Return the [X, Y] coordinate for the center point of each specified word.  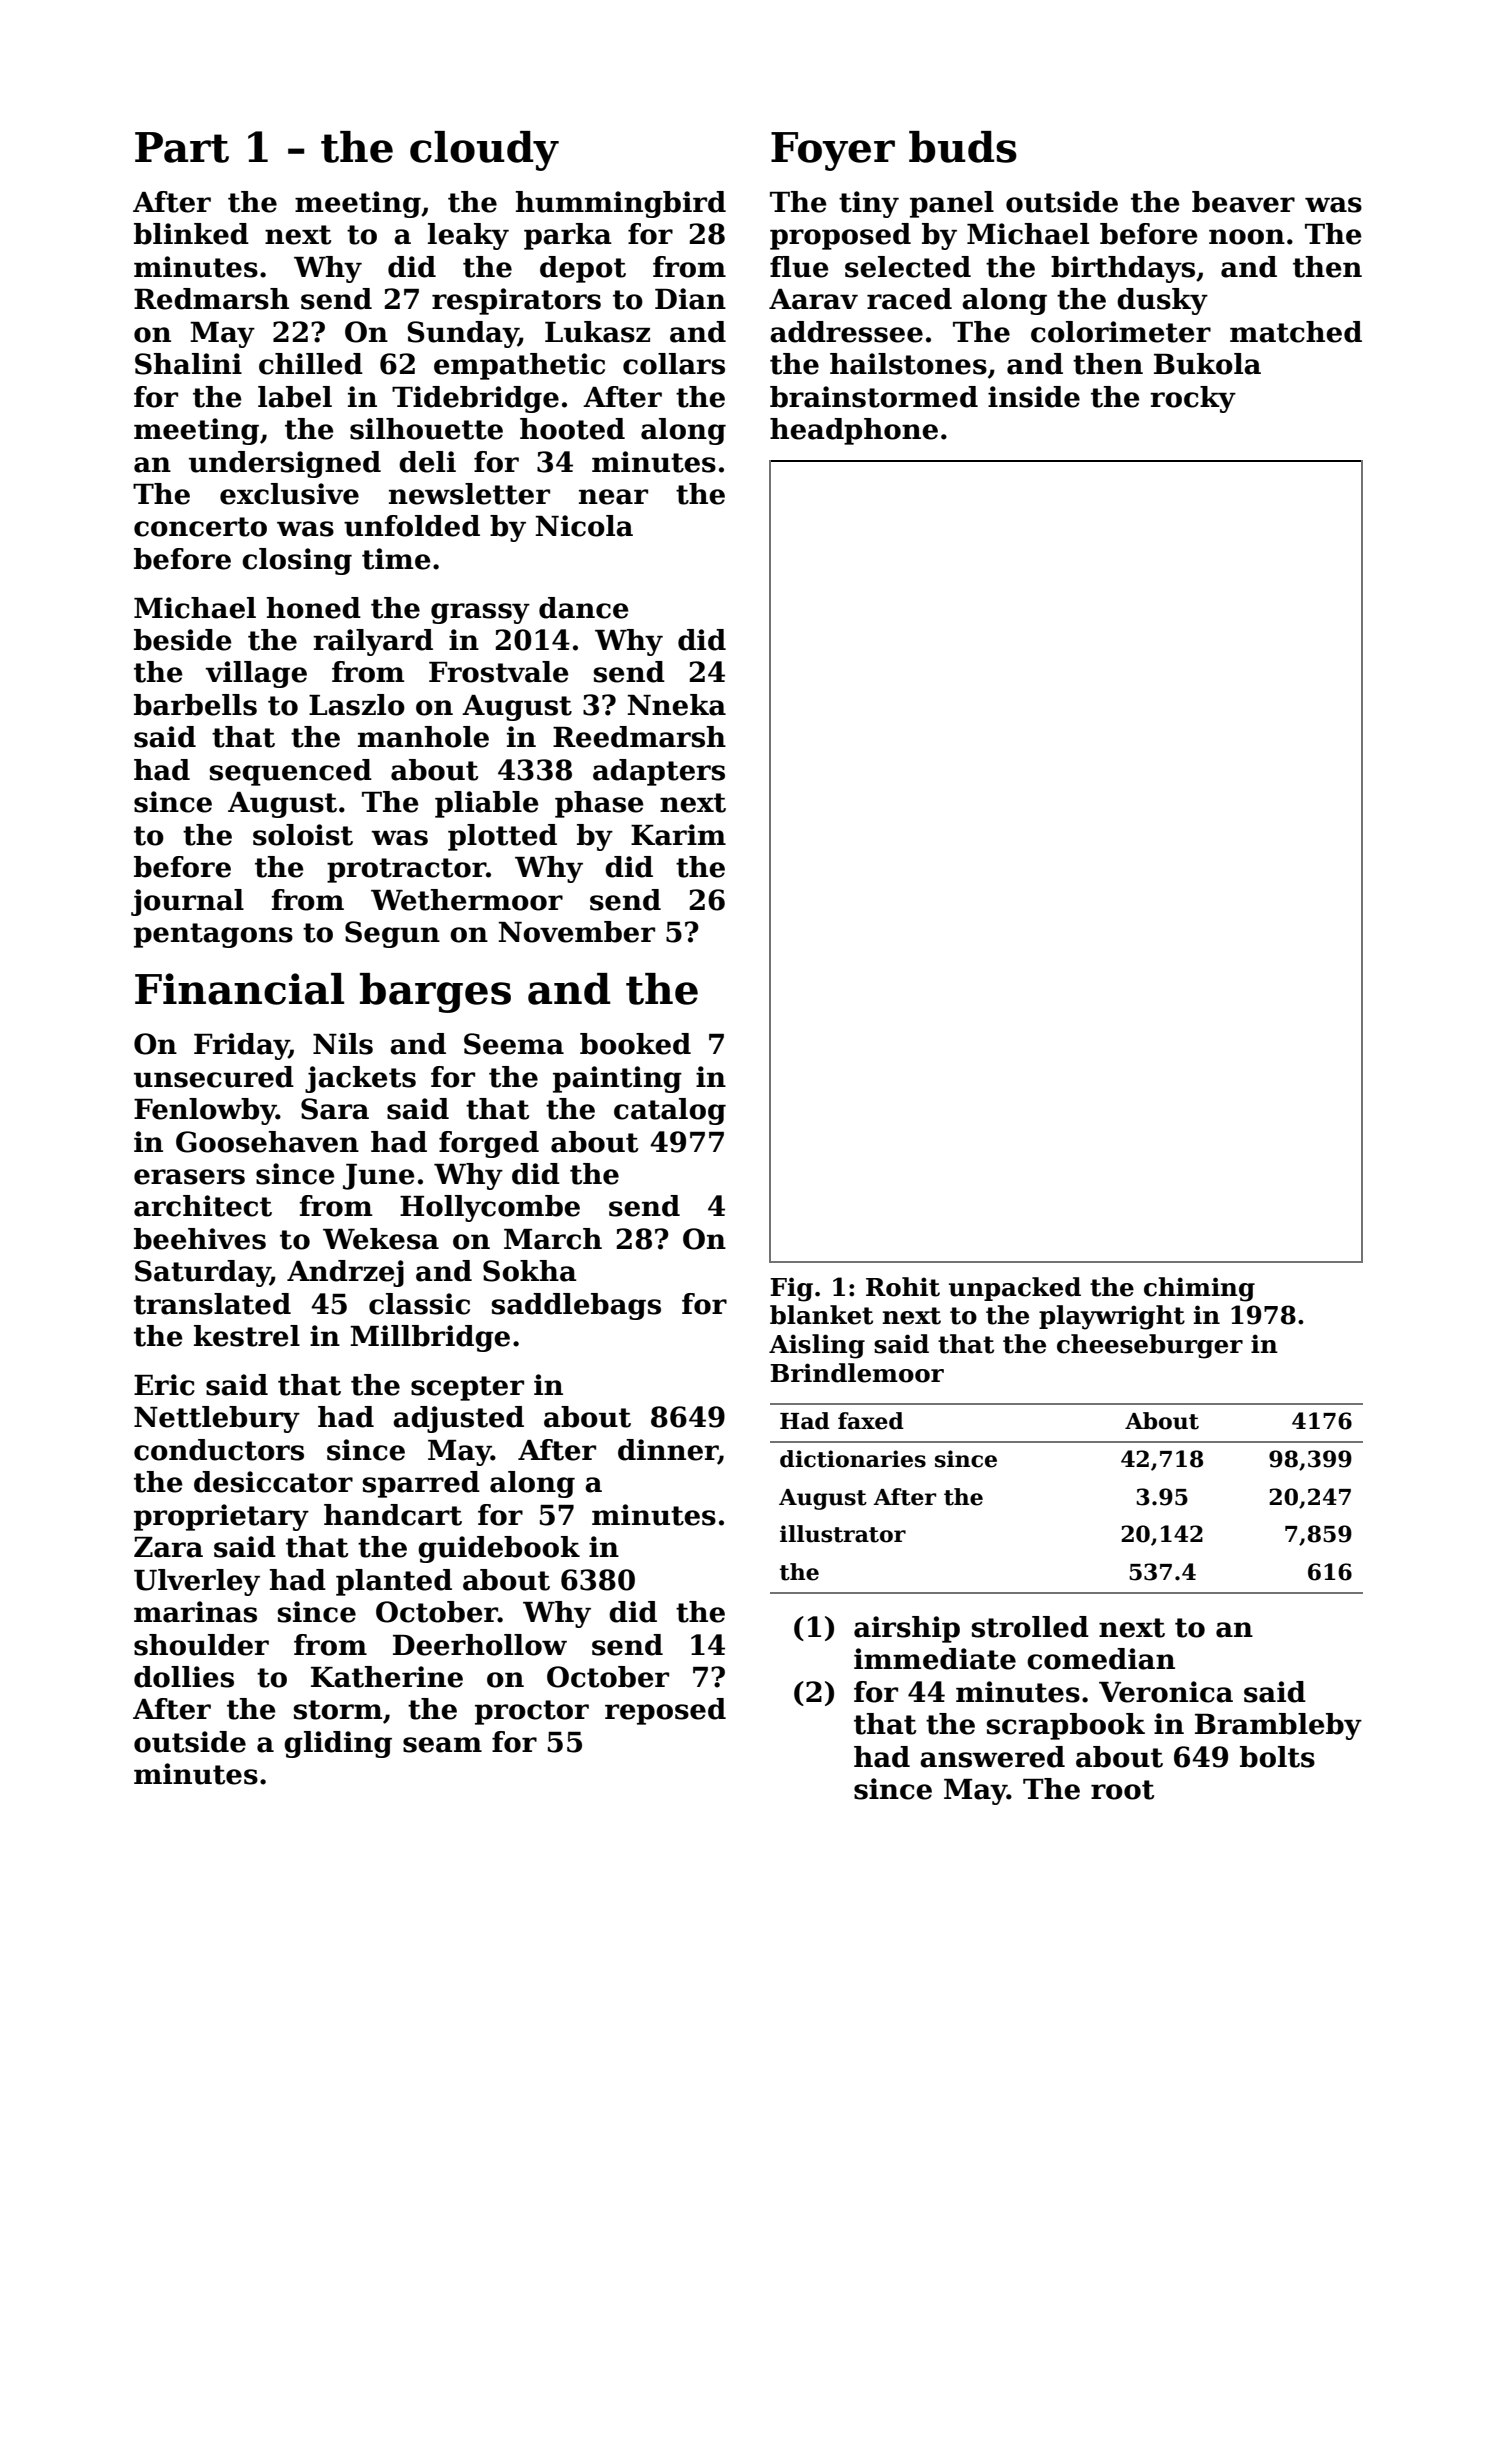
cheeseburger [1150, 1346]
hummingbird [620, 204]
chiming [1199, 1289]
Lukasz [597, 332]
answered [992, 1757]
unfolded [412, 526]
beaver [1243, 202]
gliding [338, 1744]
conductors [219, 1450]
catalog [670, 1111]
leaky [468, 236]
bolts [1277, 1757]
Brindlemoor [857, 1373]
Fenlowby [205, 1111]
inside [1034, 397]
